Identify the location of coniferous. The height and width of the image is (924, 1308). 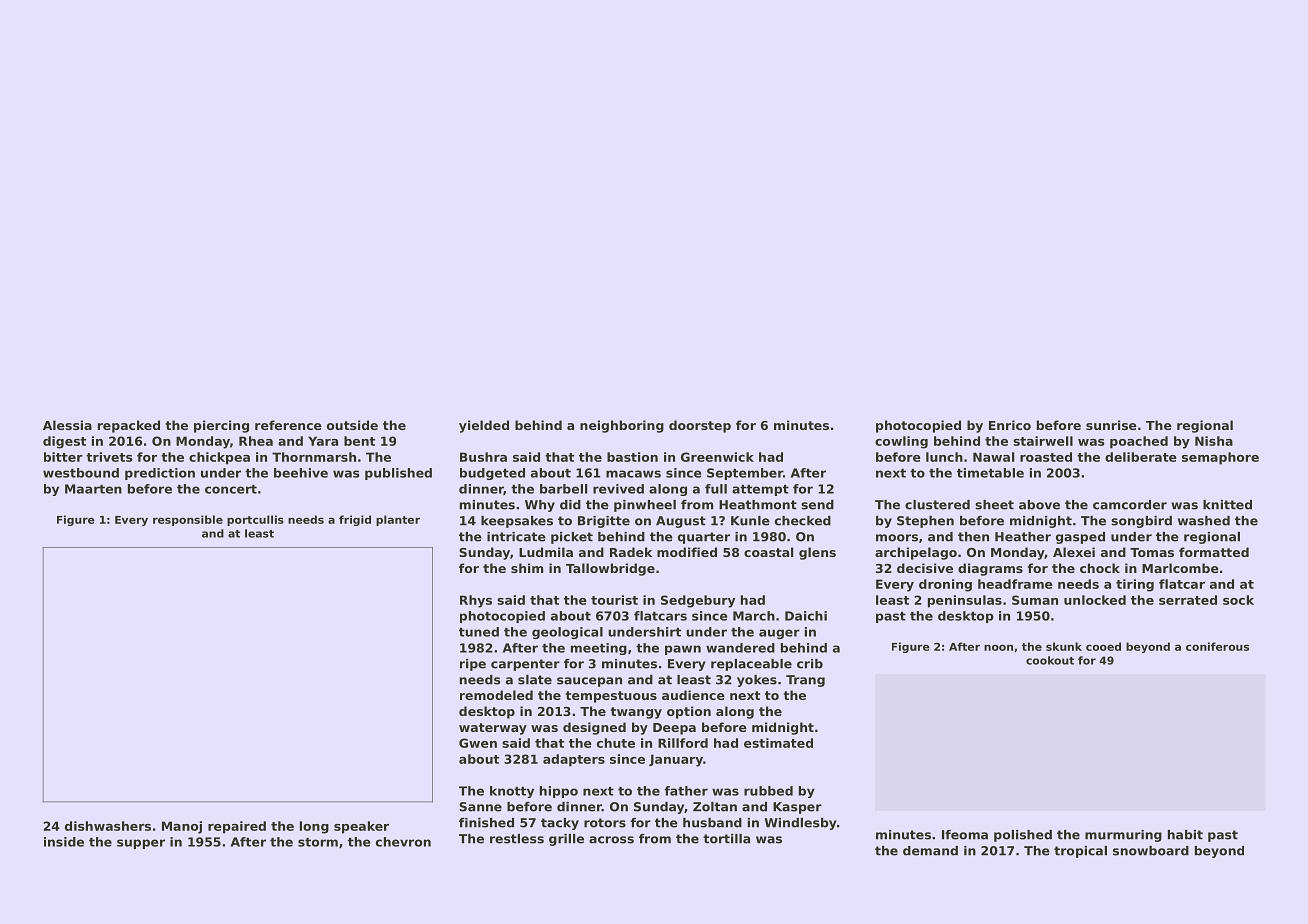
(1217, 646).
